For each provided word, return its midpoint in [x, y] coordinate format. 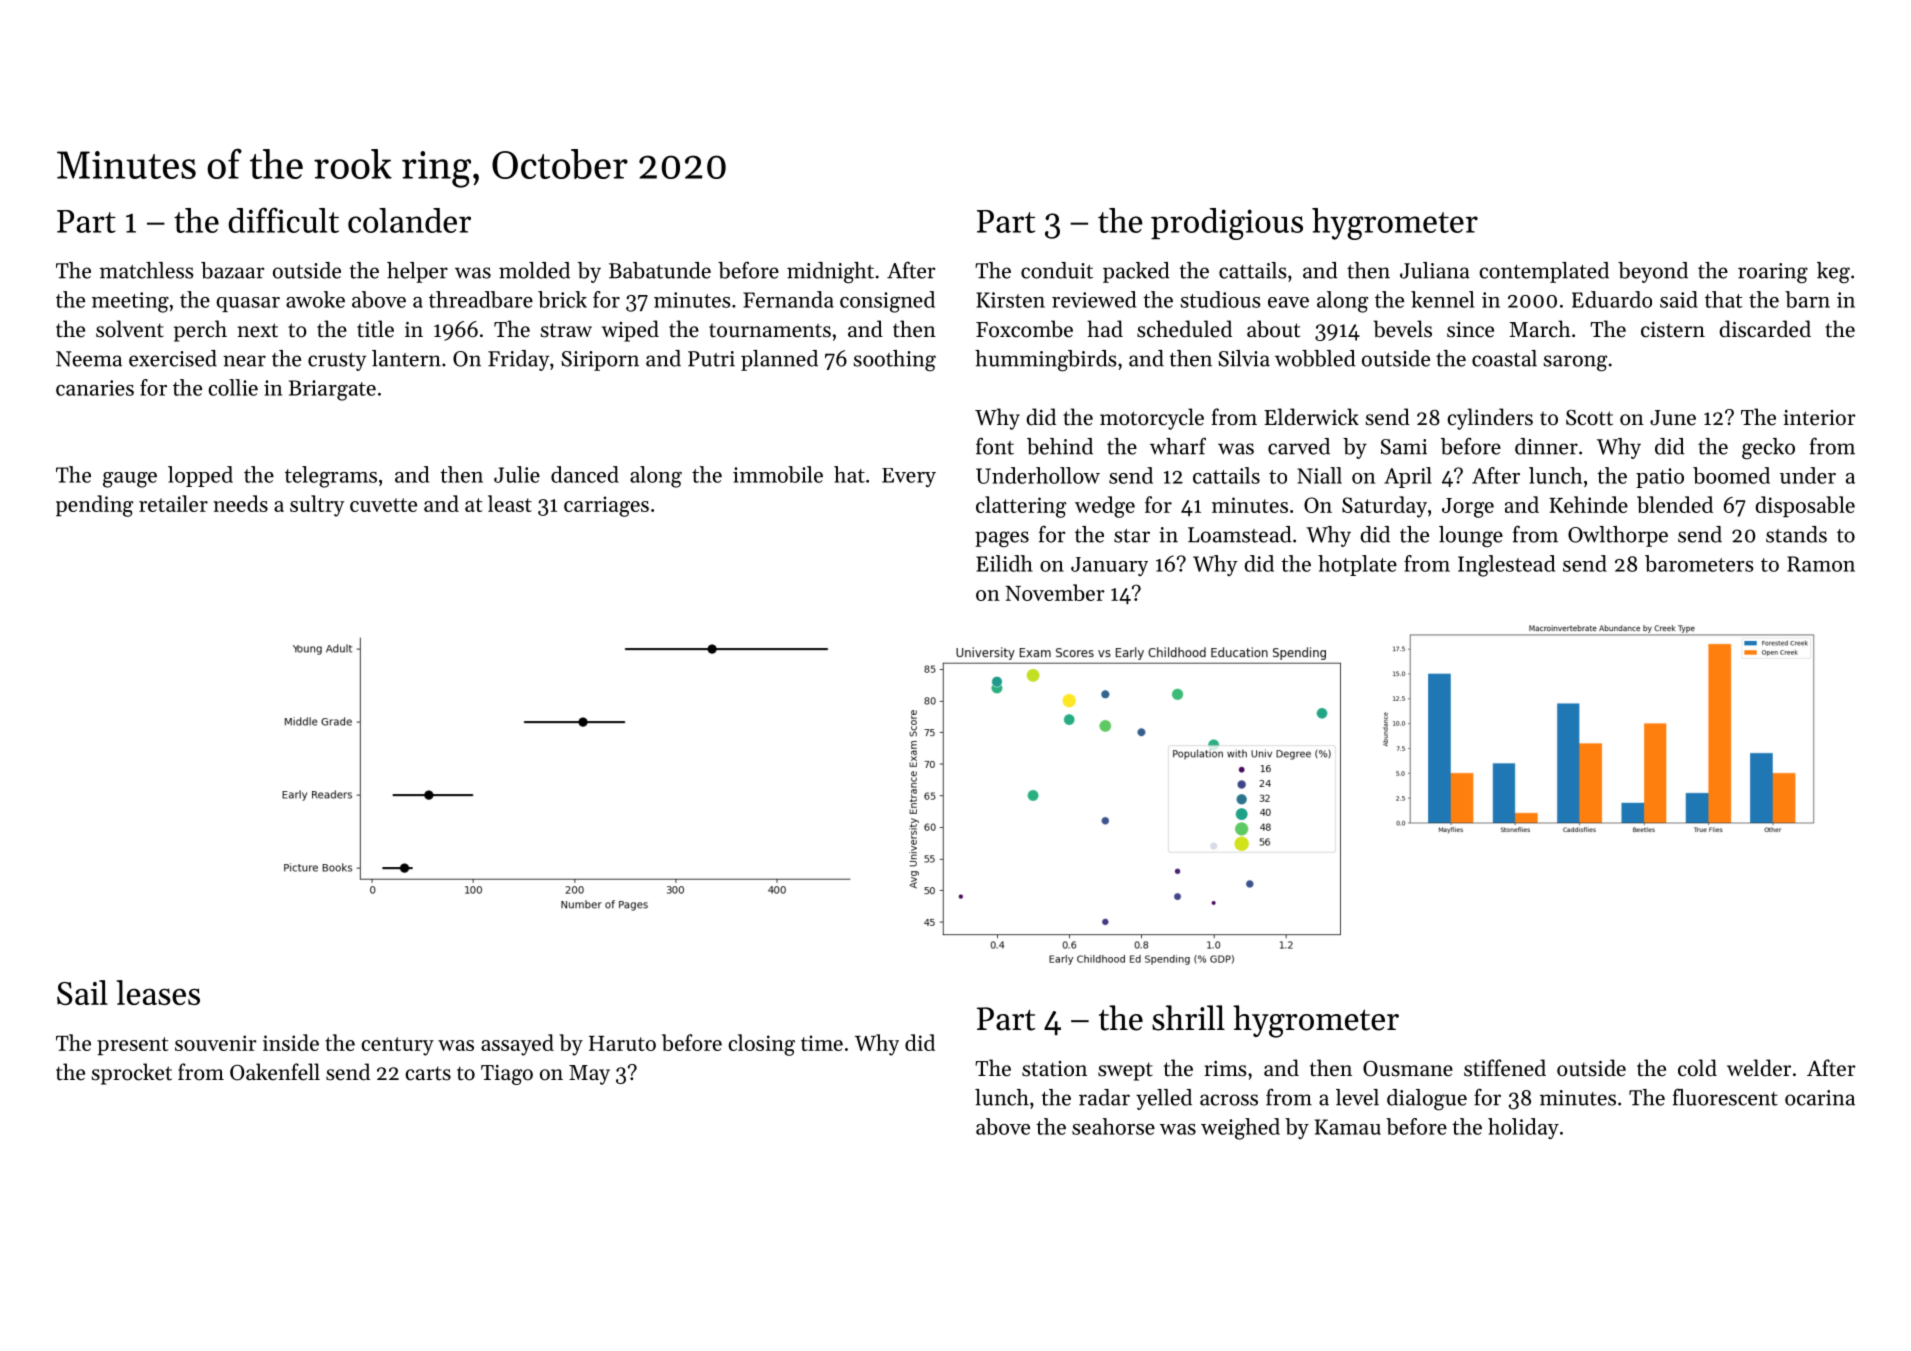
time [822, 1043]
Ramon [1821, 564]
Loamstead [1240, 534]
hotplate [1357, 565]
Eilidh [1004, 563]
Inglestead [1506, 566]
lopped [200, 476]
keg [1833, 273]
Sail [82, 992]
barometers [1699, 563]
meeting [130, 302]
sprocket [132, 1074]
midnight [830, 273]
